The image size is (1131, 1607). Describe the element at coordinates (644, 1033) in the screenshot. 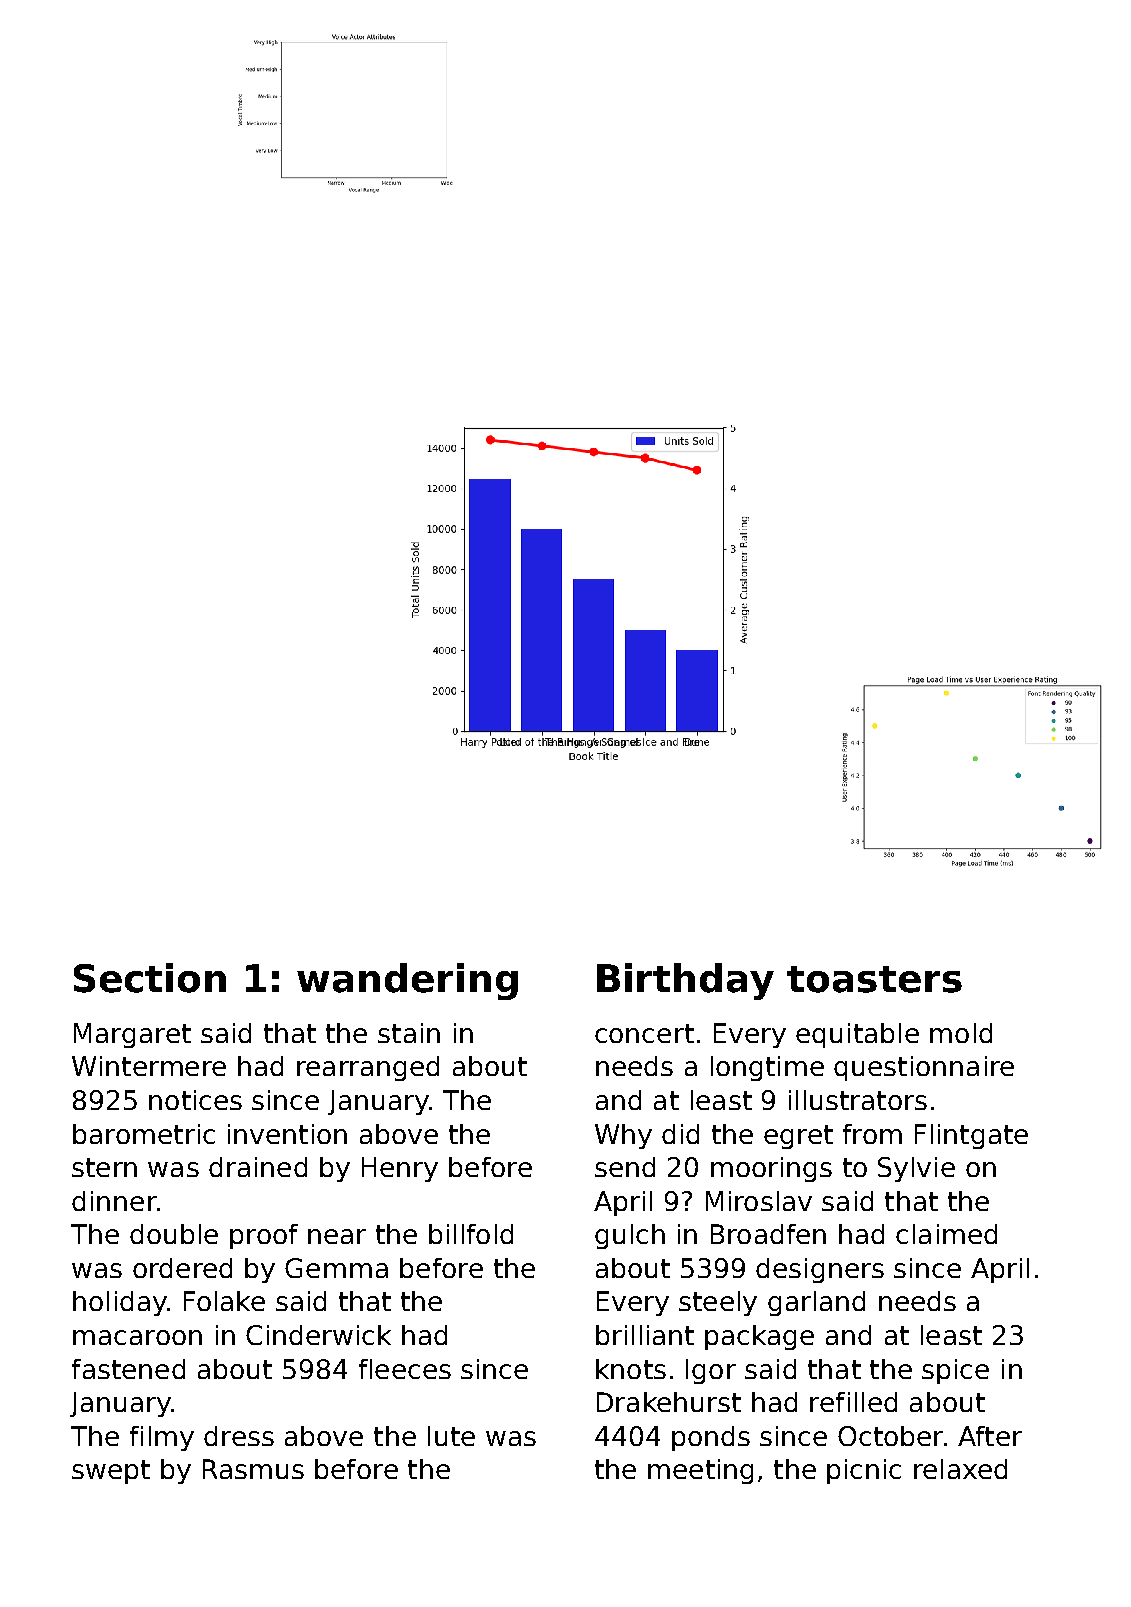

I see `concert` at that location.
